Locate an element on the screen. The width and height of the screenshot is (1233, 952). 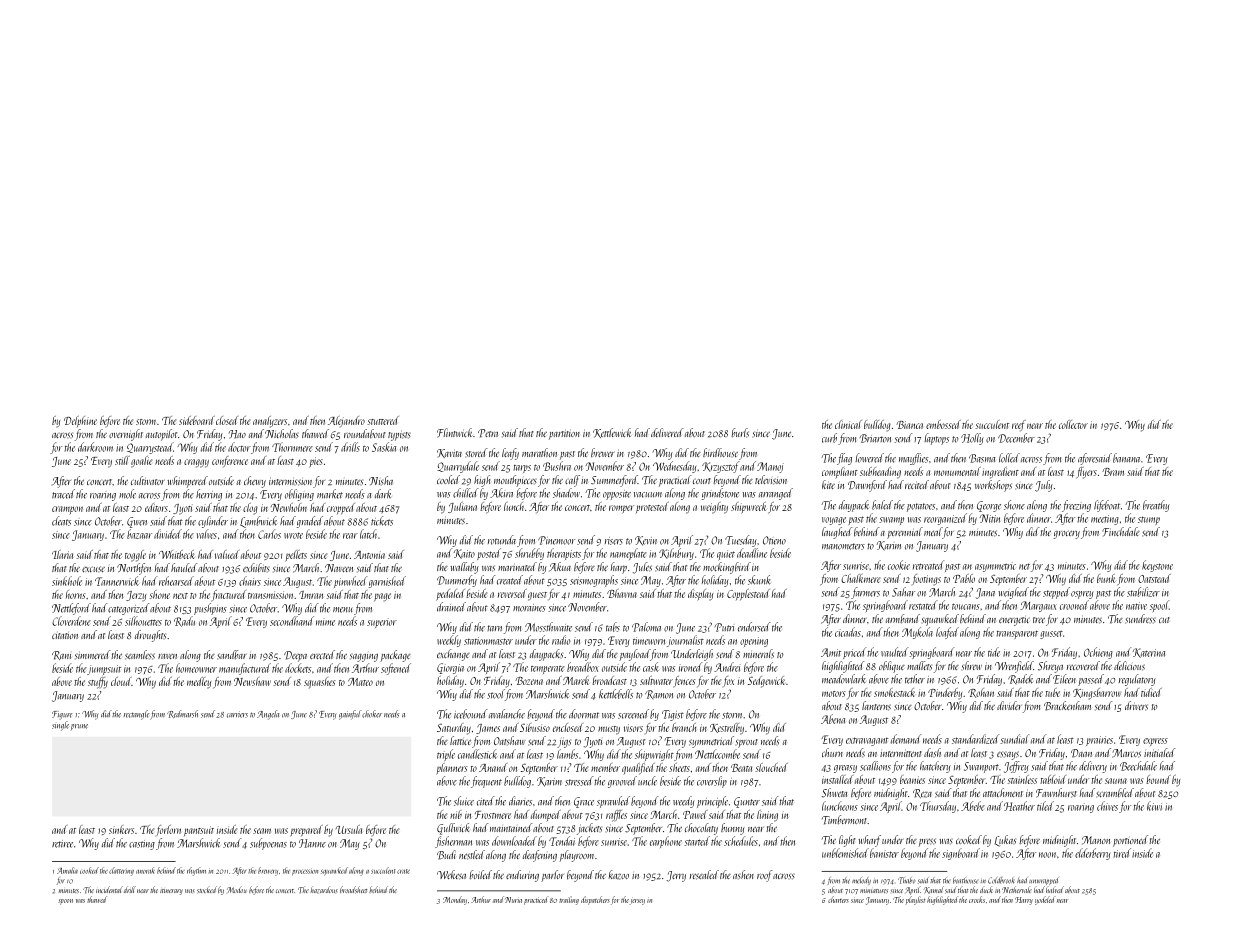
drained is located at coordinates (451, 607).
